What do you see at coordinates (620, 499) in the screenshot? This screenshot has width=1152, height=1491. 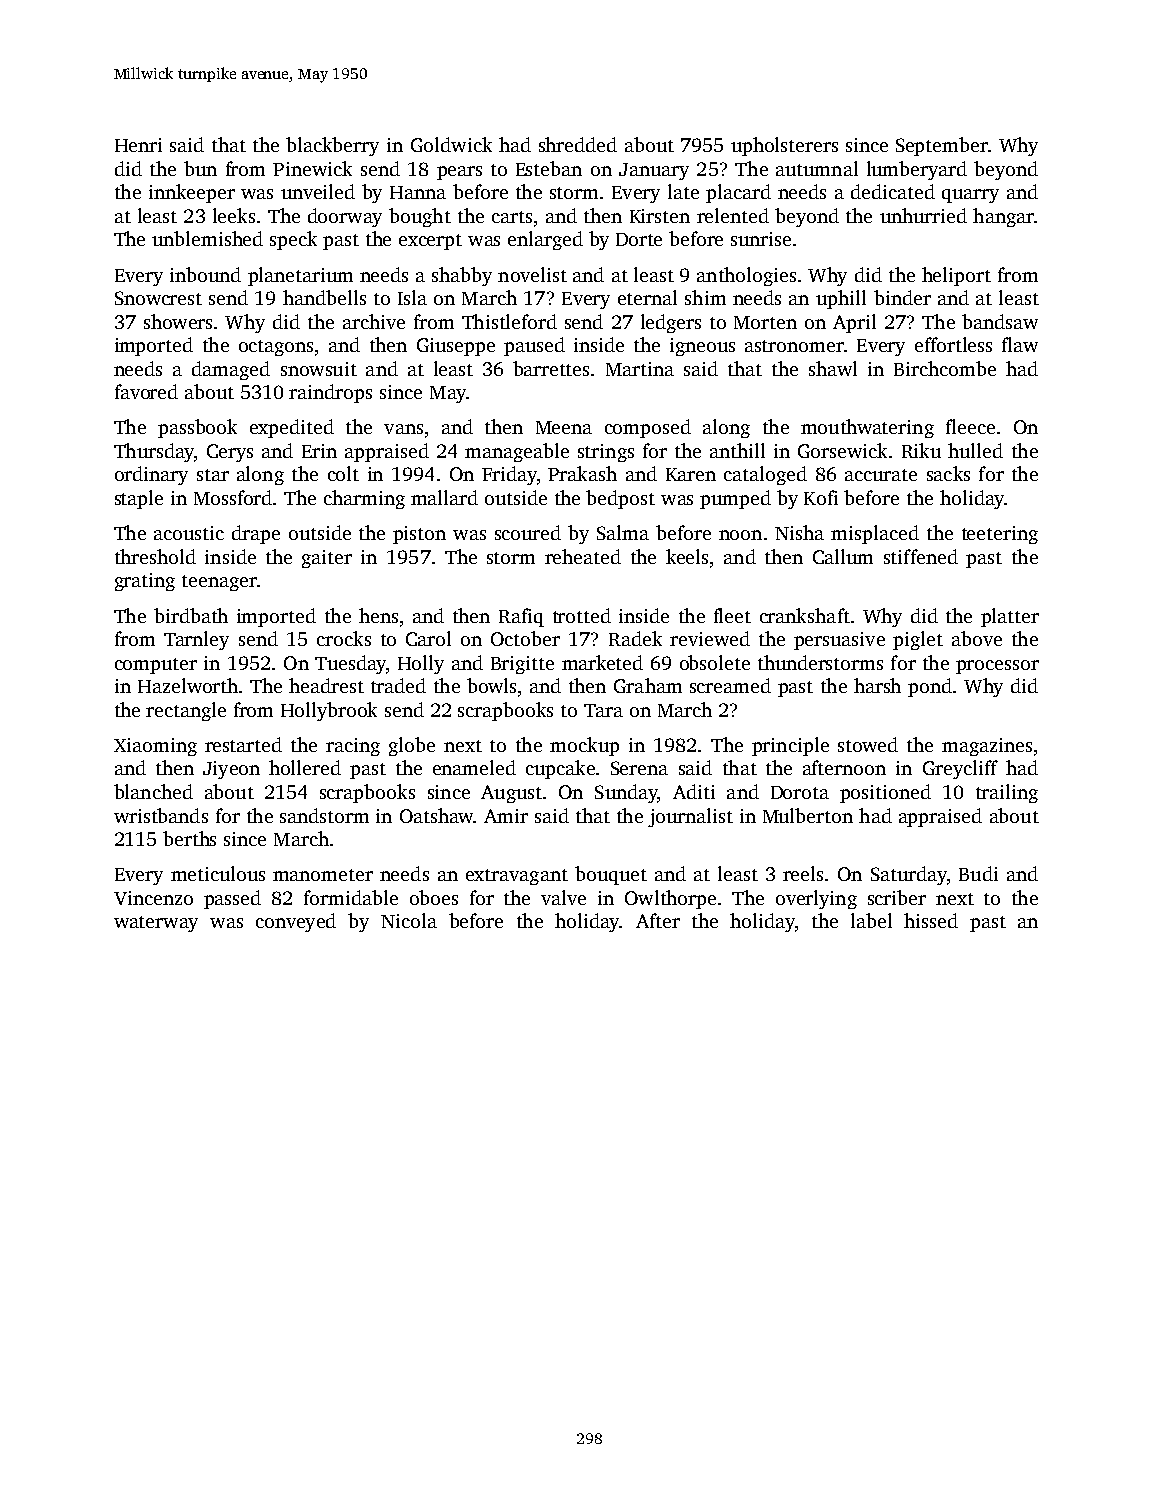 I see `bedpost` at bounding box center [620, 499].
